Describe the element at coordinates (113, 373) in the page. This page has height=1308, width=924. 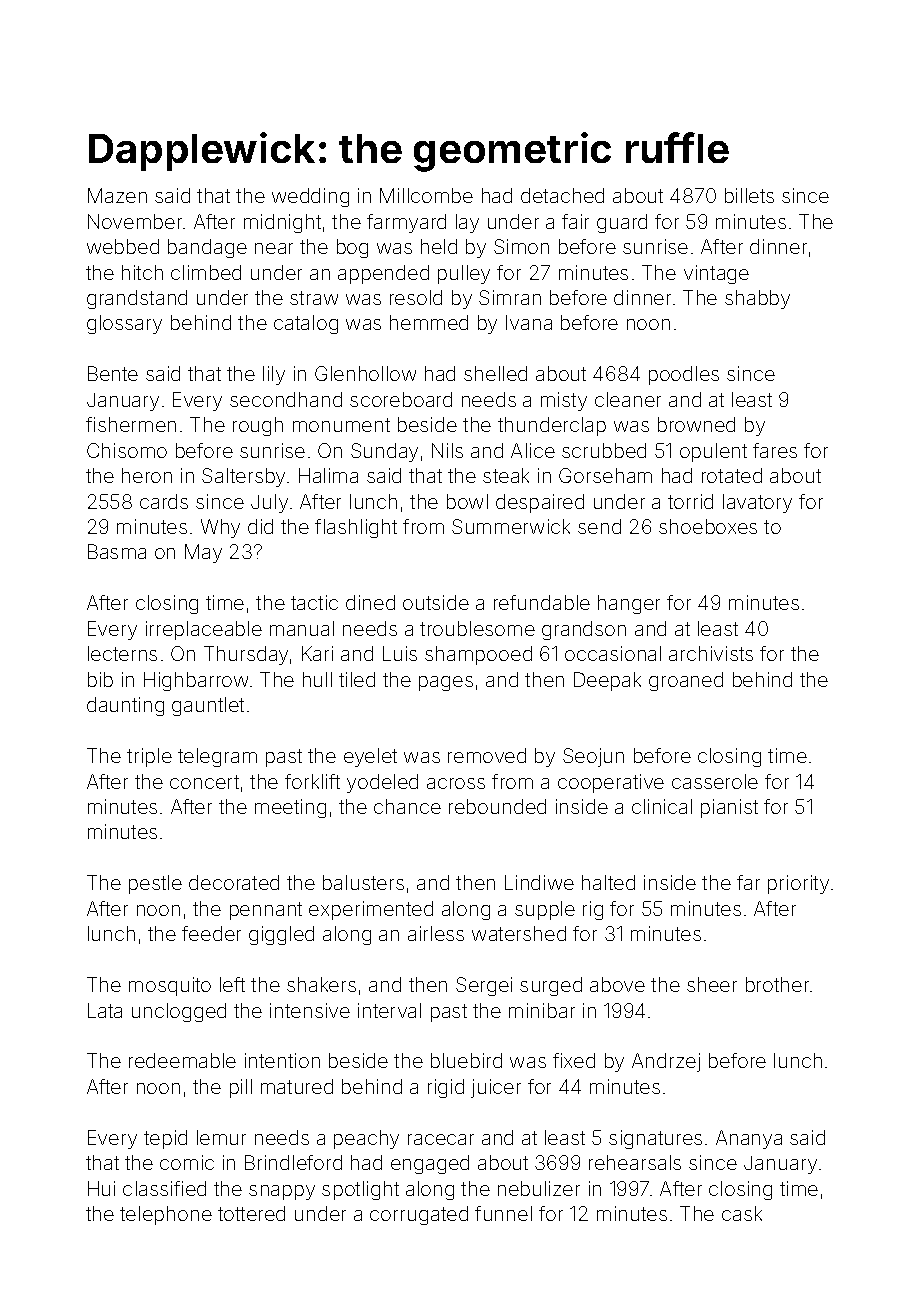
I see `Bente` at that location.
